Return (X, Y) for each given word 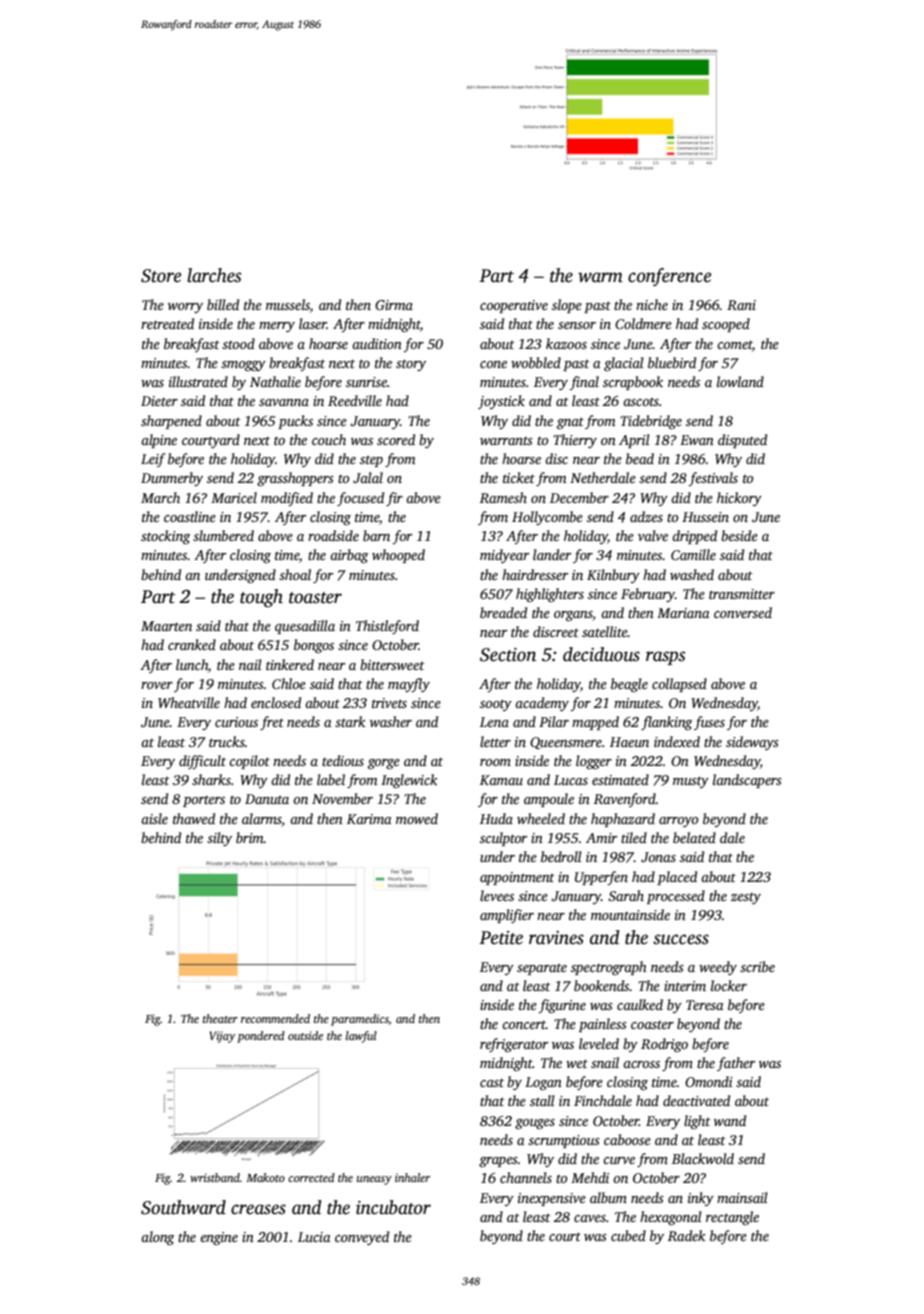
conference (669, 277)
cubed (628, 1235)
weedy (718, 968)
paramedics (360, 1020)
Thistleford (387, 627)
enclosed (276, 702)
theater (220, 1018)
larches (214, 275)
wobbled (536, 362)
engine (219, 1238)
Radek (687, 1235)
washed (692, 574)
